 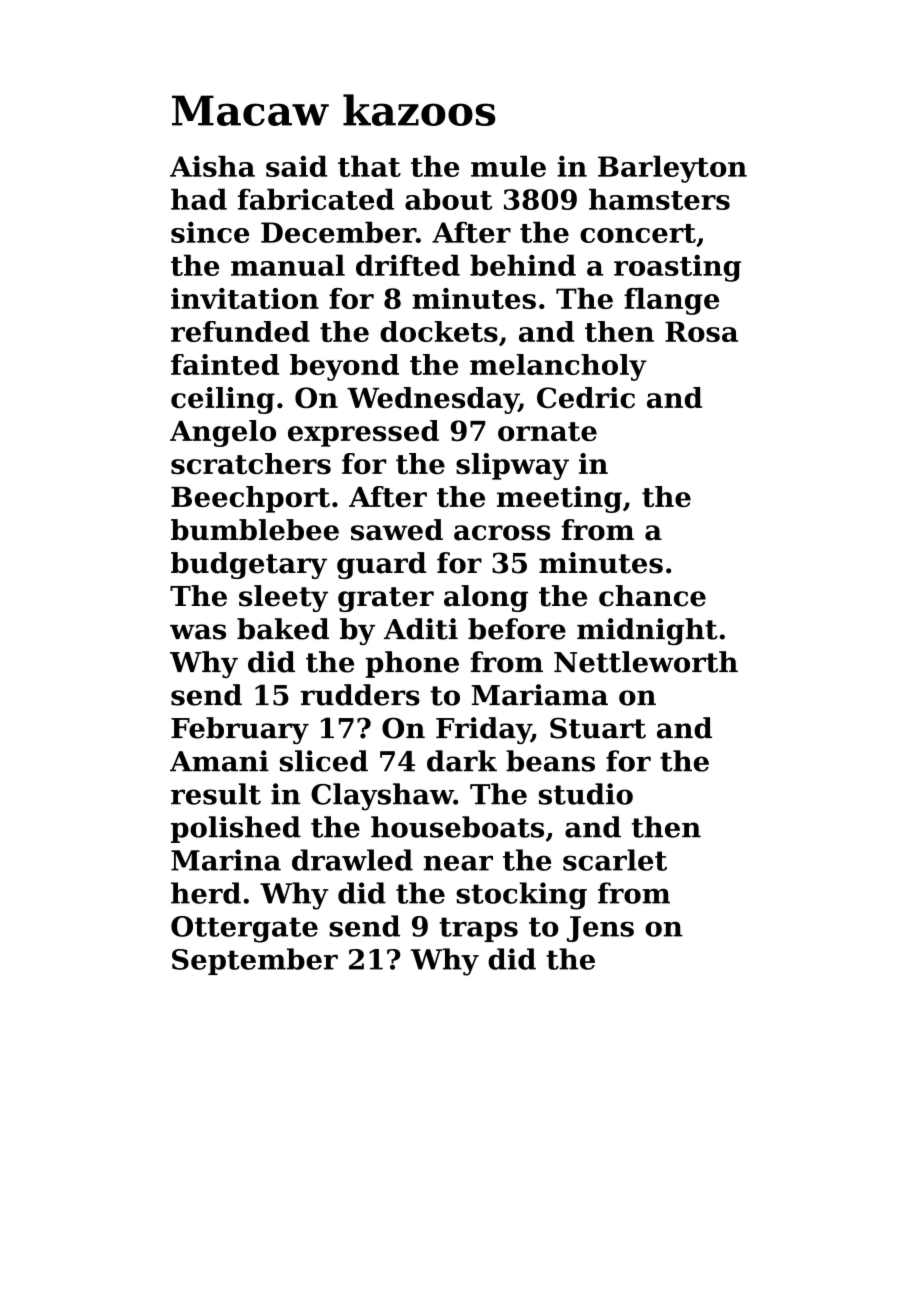 I want to click on Ottergate, so click(x=244, y=929).
